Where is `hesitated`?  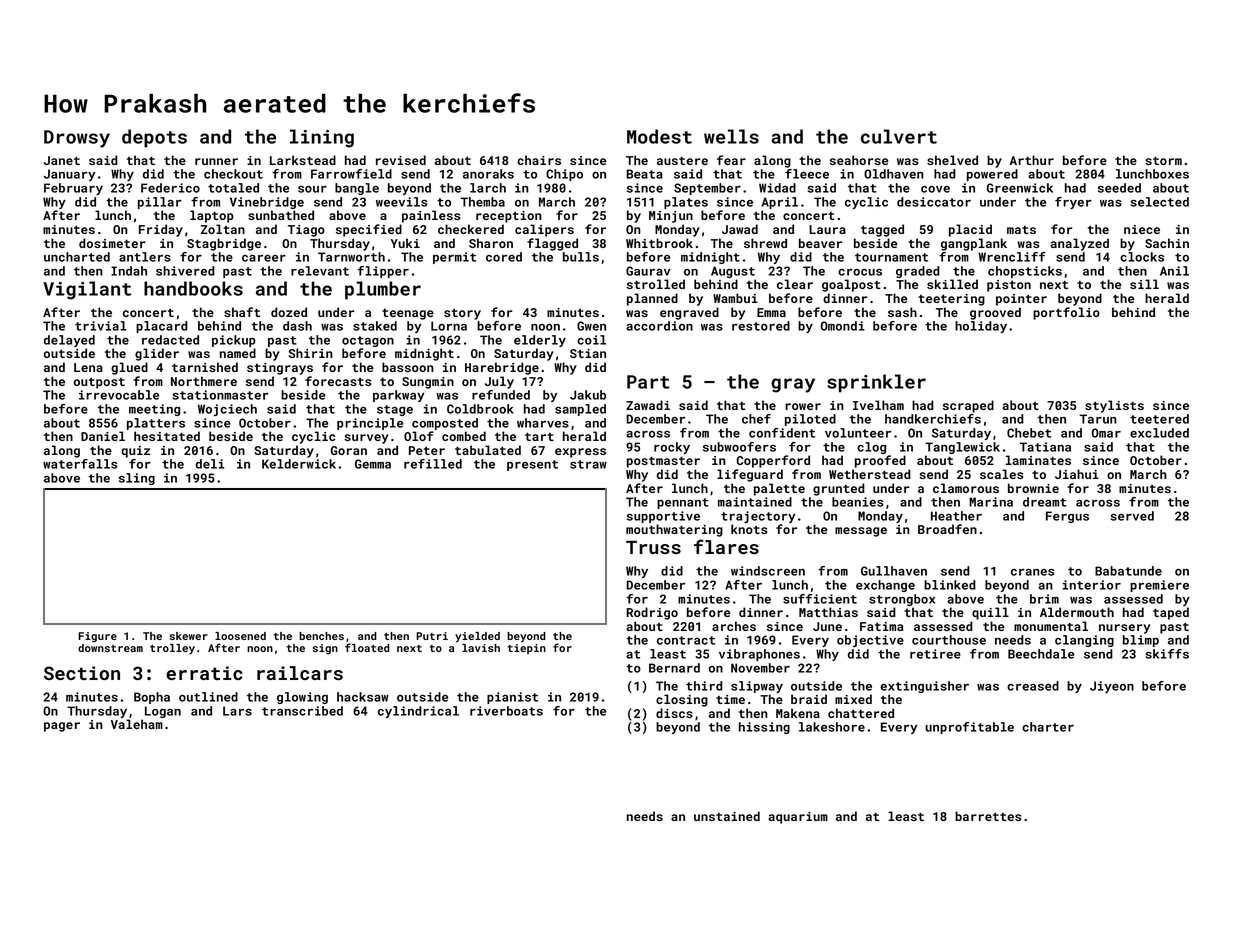 hesitated is located at coordinates (167, 436).
